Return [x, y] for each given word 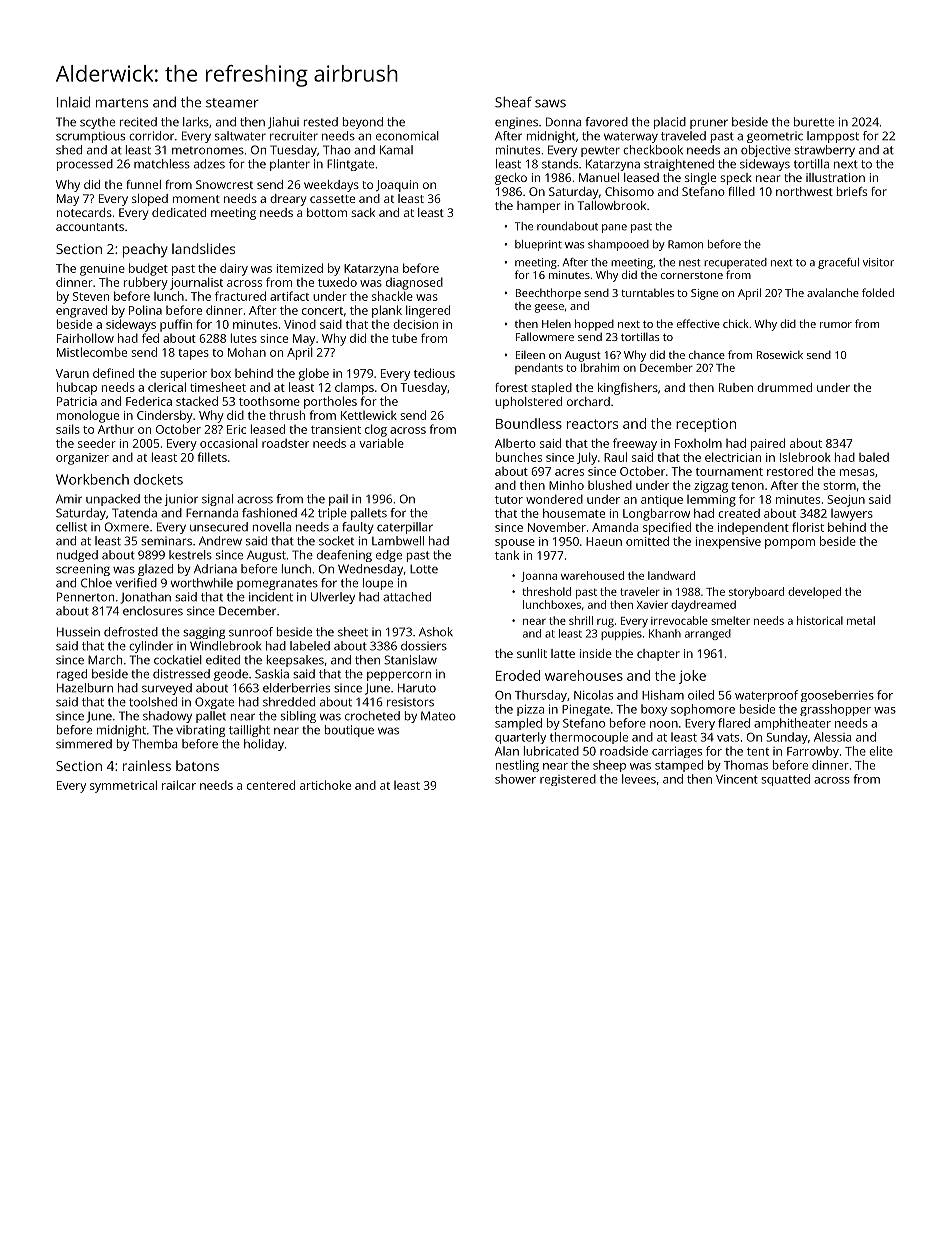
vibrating [200, 731]
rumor [836, 325]
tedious [434, 373]
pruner [709, 124]
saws [550, 103]
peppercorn [399, 676]
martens [122, 103]
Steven [91, 296]
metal [861, 620]
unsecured [219, 527]
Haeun [604, 541]
